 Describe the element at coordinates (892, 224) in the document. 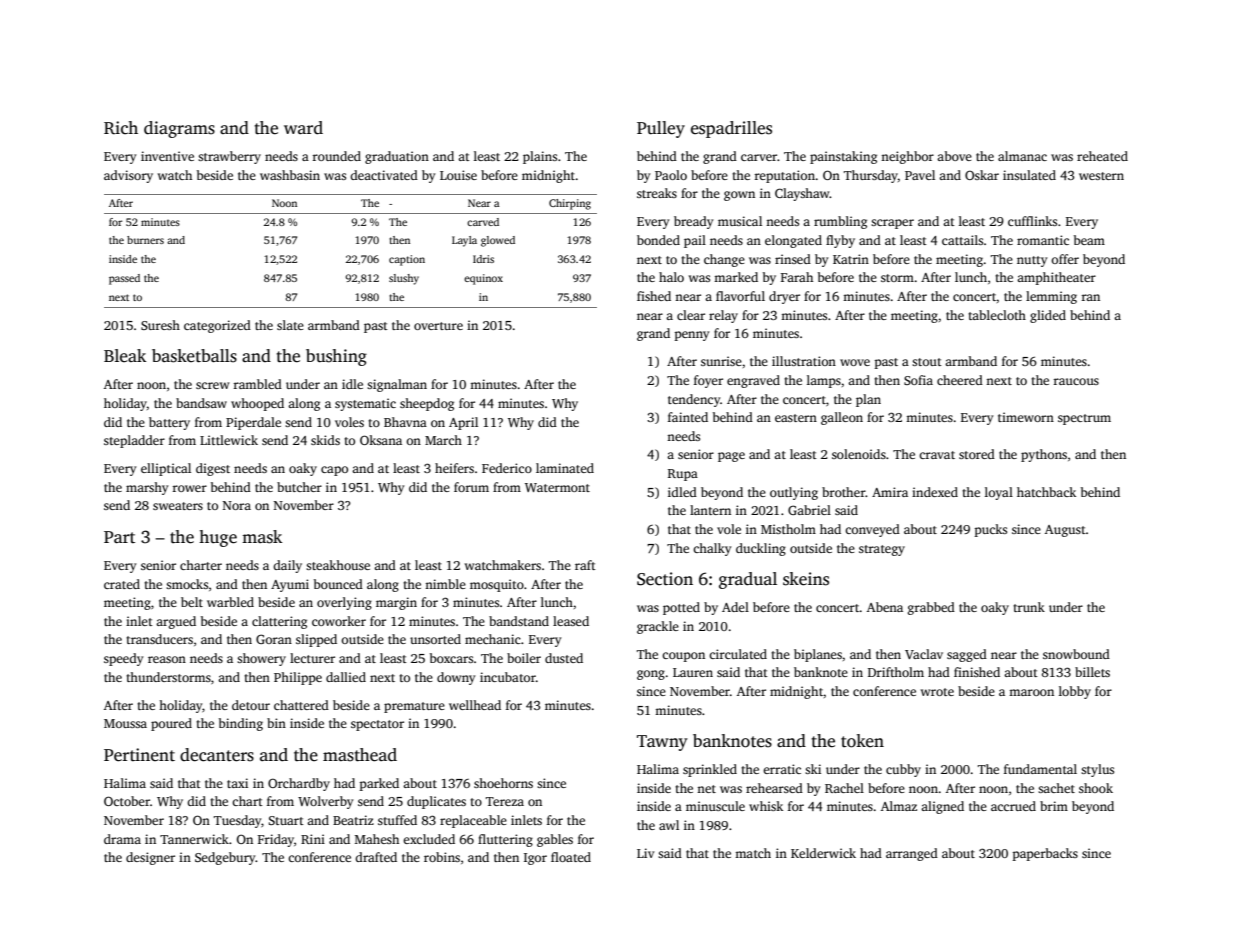

I see `scraper` at that location.
